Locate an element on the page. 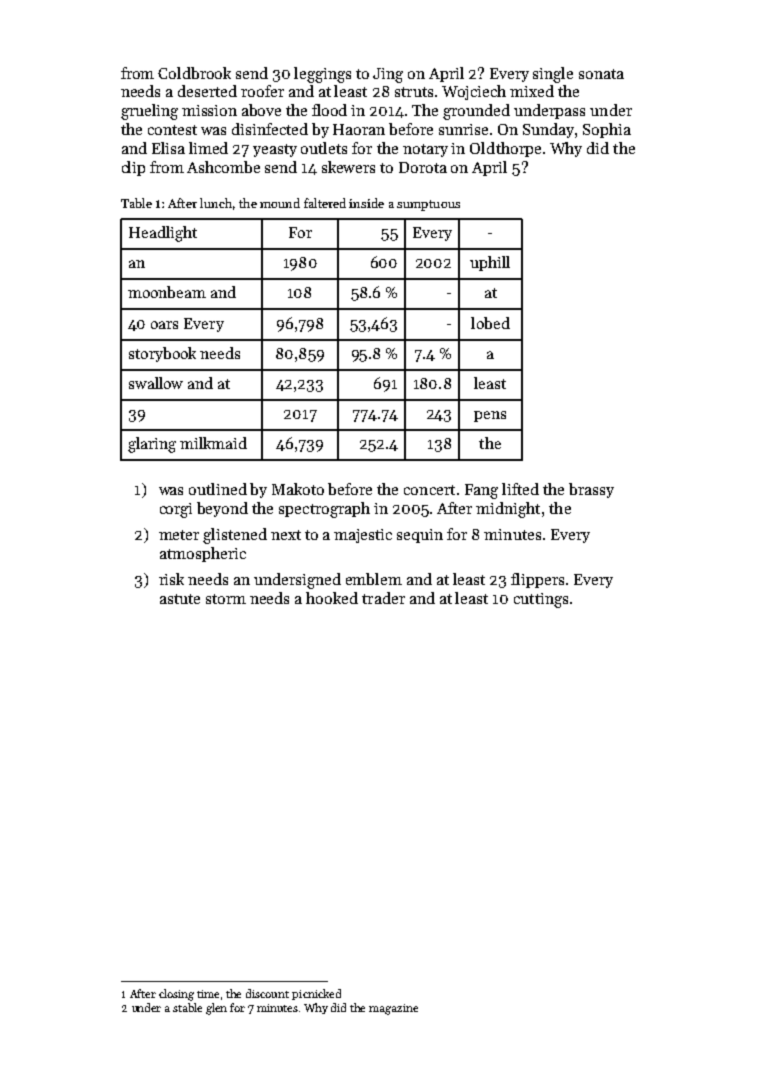 This document has width=760, height=1078. brassy is located at coordinates (591, 490).
